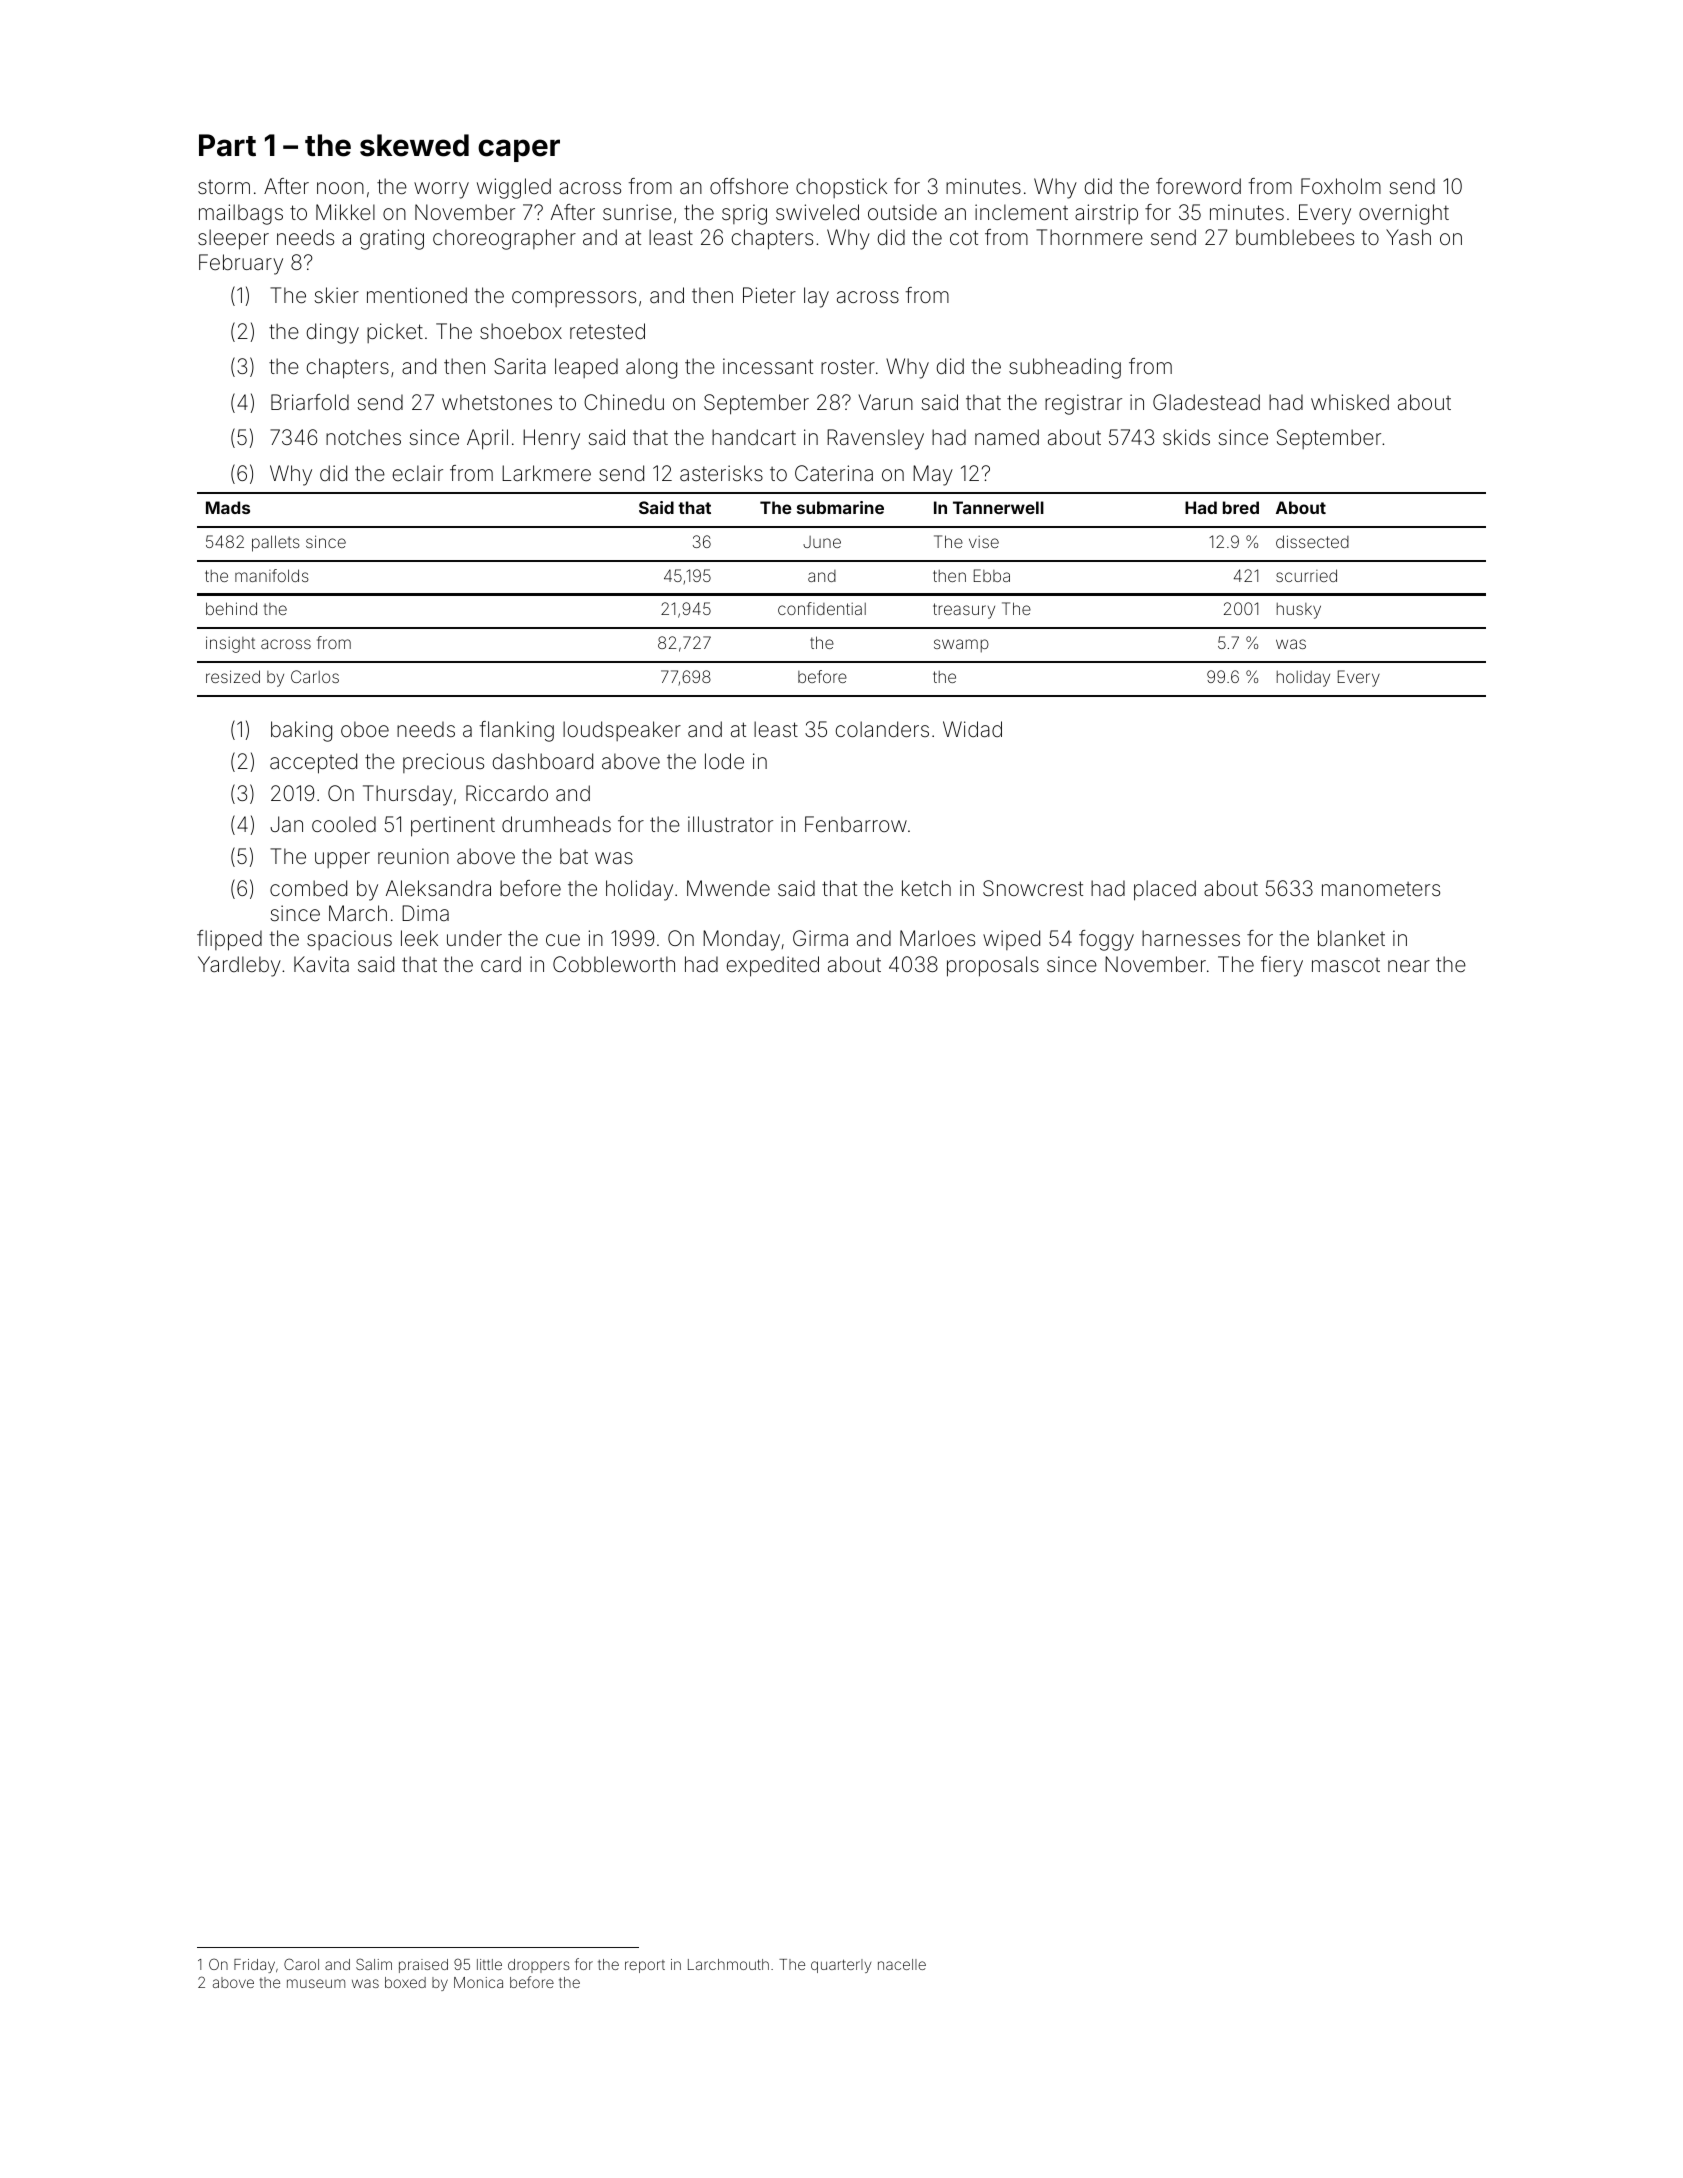  Describe the element at coordinates (272, 575) in the screenshot. I see `manifolds` at that location.
